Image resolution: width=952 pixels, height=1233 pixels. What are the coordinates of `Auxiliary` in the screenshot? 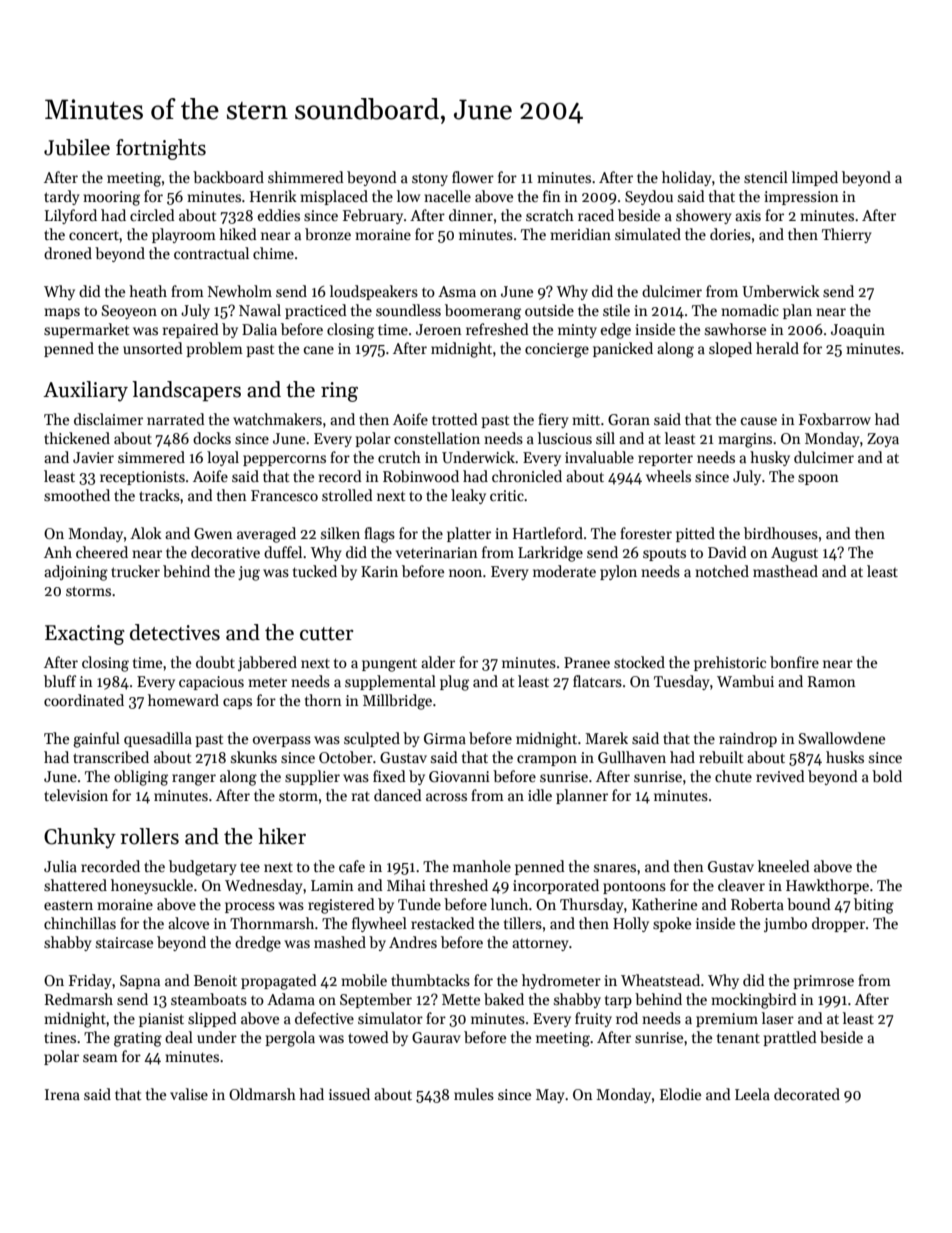 It's located at (85, 391).
